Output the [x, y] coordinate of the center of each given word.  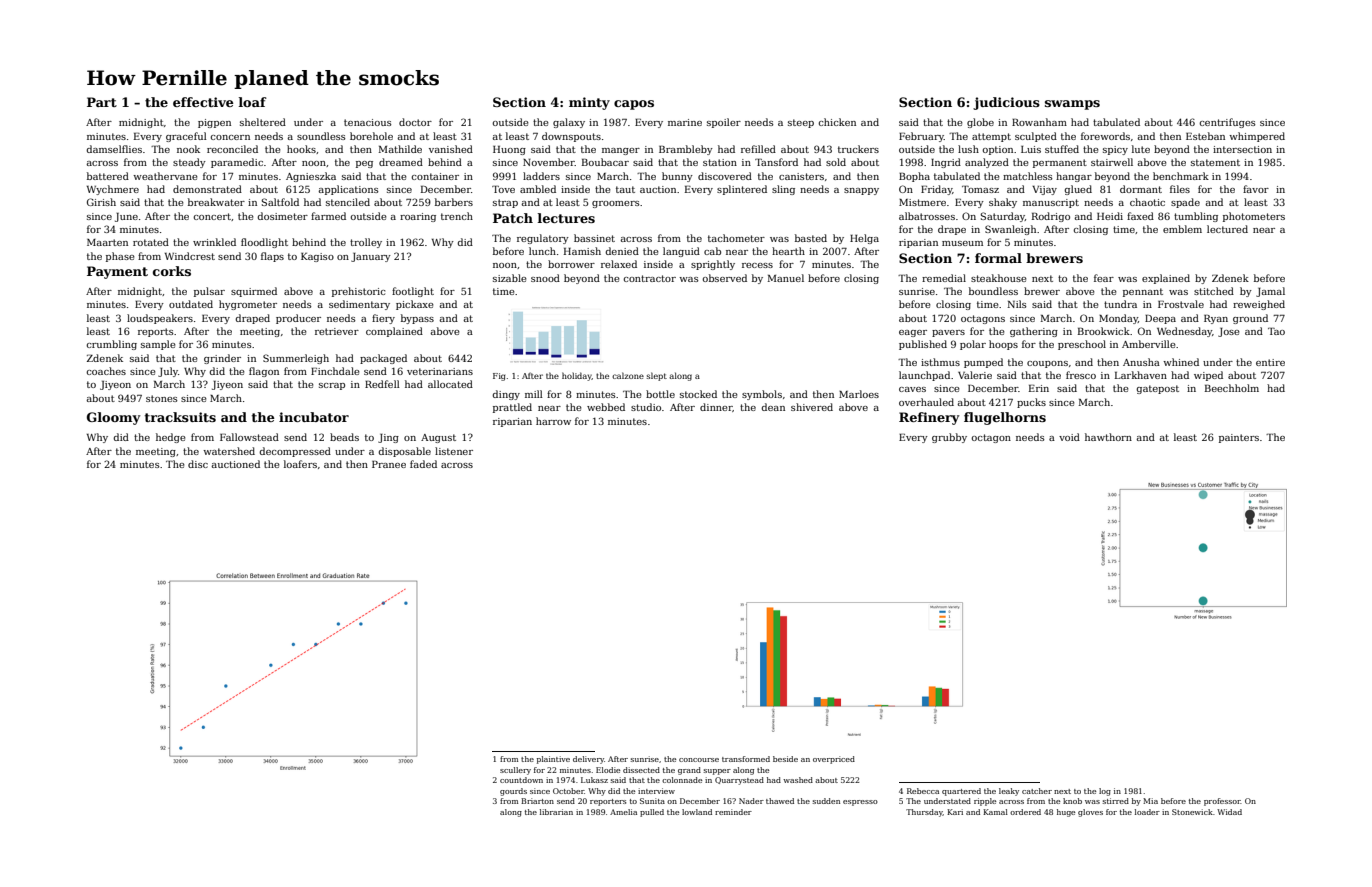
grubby [949, 438]
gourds [513, 792]
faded [423, 464]
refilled [758, 149]
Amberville [1149, 344]
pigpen [214, 123]
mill [534, 394]
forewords [1105, 136]
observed [724, 278]
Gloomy [114, 418]
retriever [337, 331]
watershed [229, 451]
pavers [948, 333]
